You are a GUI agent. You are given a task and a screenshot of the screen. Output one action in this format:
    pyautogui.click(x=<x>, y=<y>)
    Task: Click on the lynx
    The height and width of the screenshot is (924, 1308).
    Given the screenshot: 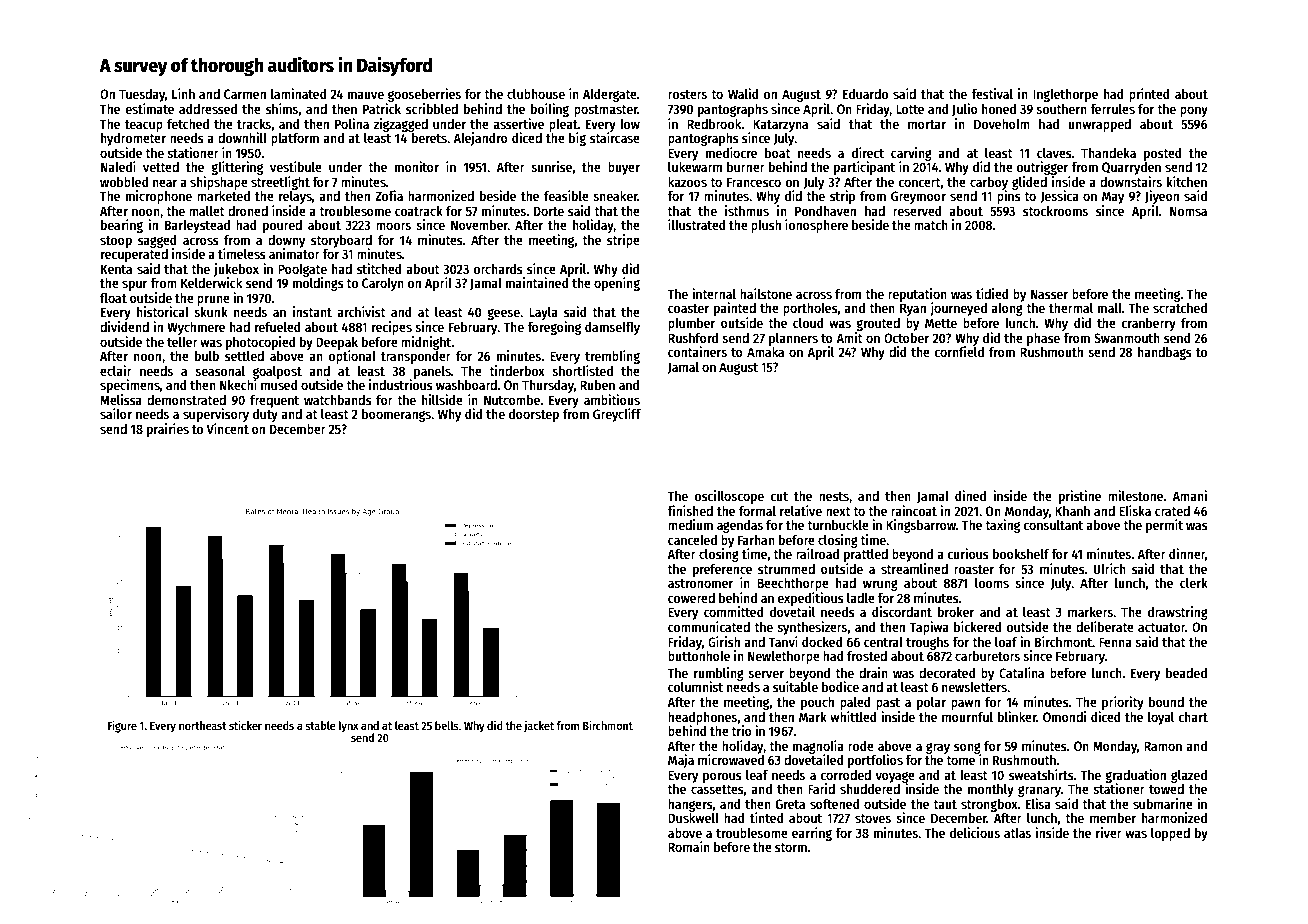 What is the action you would take?
    pyautogui.click(x=349, y=727)
